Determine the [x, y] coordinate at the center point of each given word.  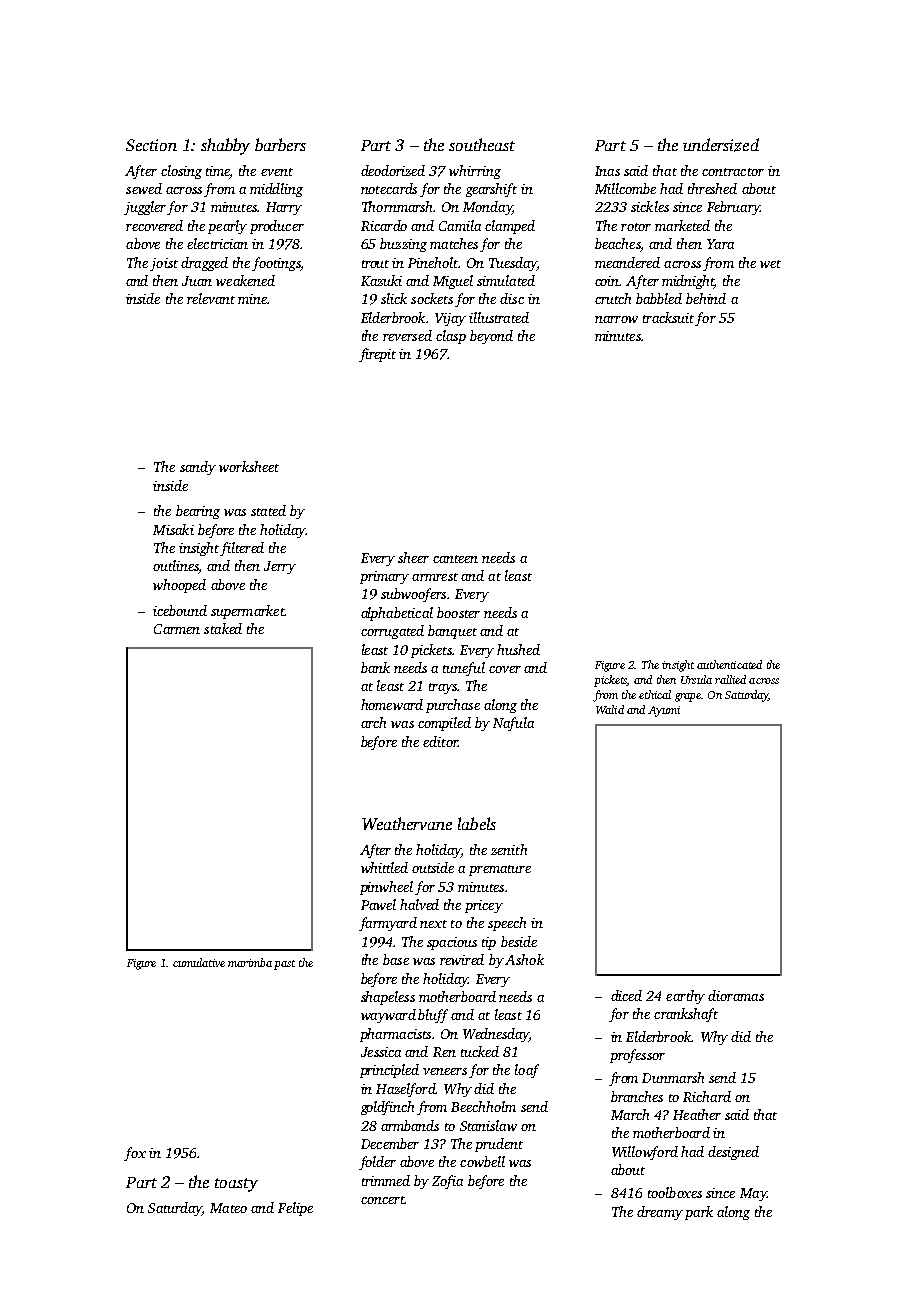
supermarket [247, 612]
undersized [721, 145]
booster [458, 612]
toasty [236, 1185]
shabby [225, 146]
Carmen [177, 629]
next [433, 924]
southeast [482, 144]
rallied [730, 679]
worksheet [249, 466]
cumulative [199, 962]
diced [626, 995]
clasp [451, 337]
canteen [455, 559]
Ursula [696, 679]
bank [375, 667]
